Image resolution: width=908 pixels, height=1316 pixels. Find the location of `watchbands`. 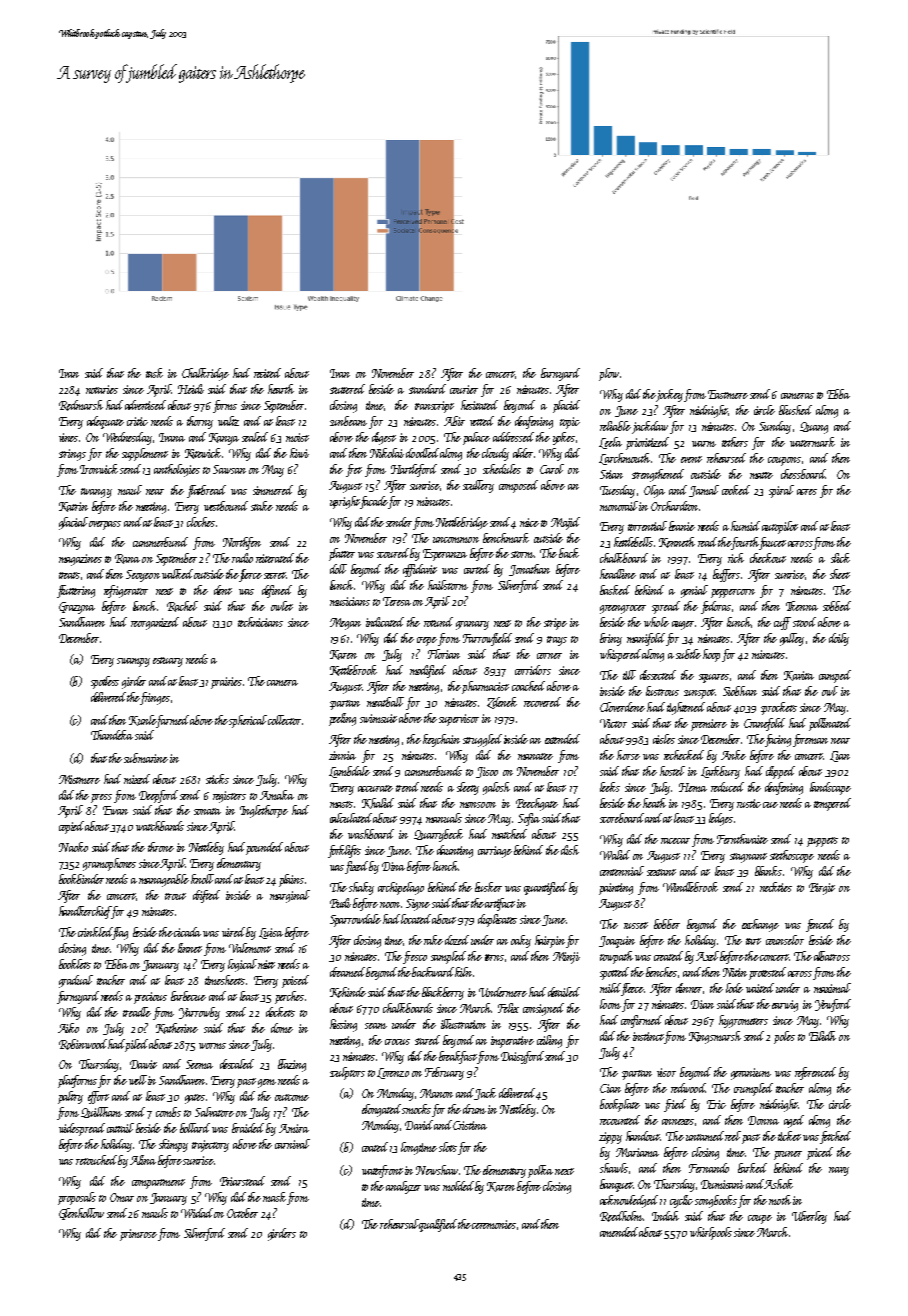

watchbands is located at coordinates (160, 826).
